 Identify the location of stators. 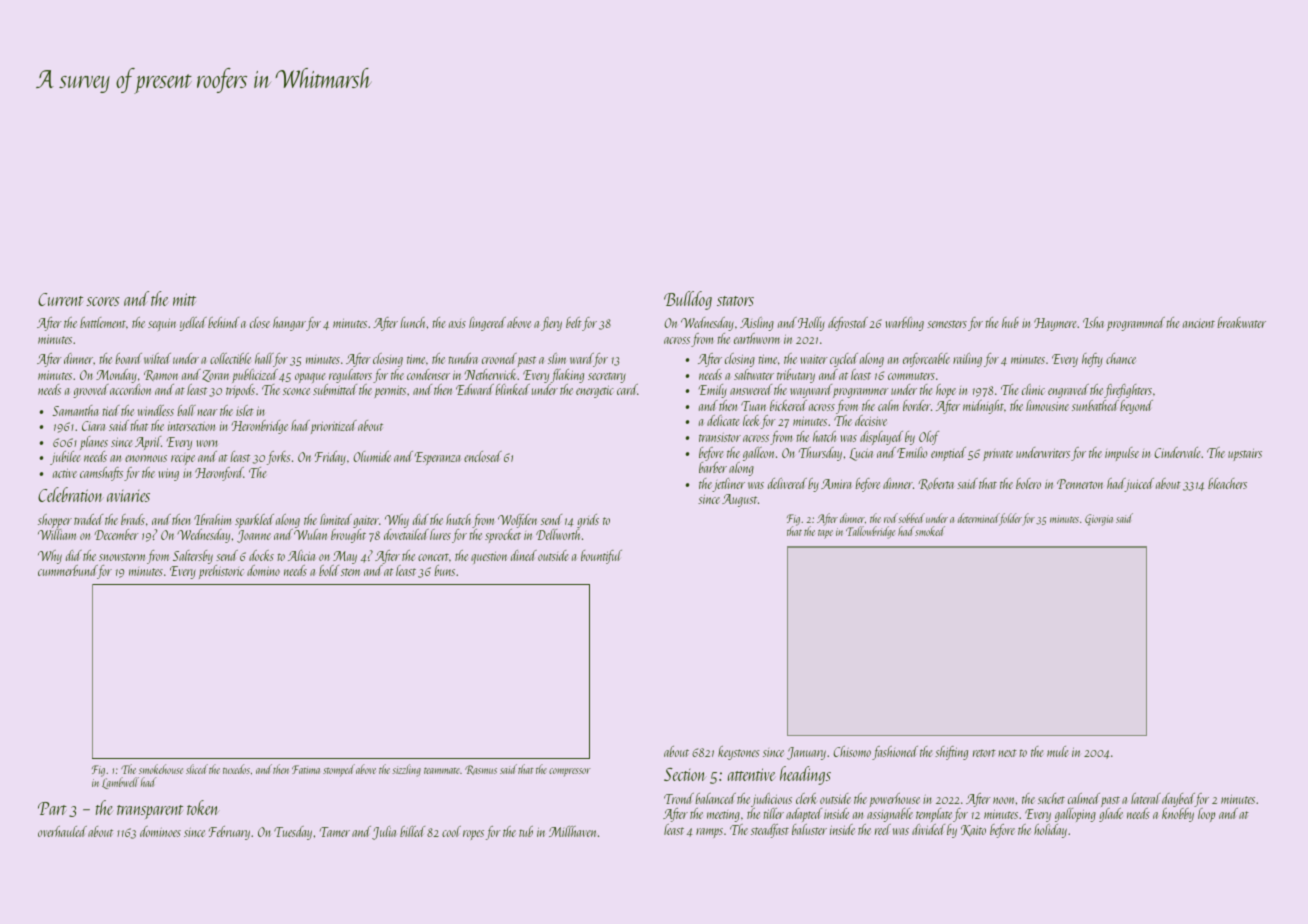
(735, 301).
